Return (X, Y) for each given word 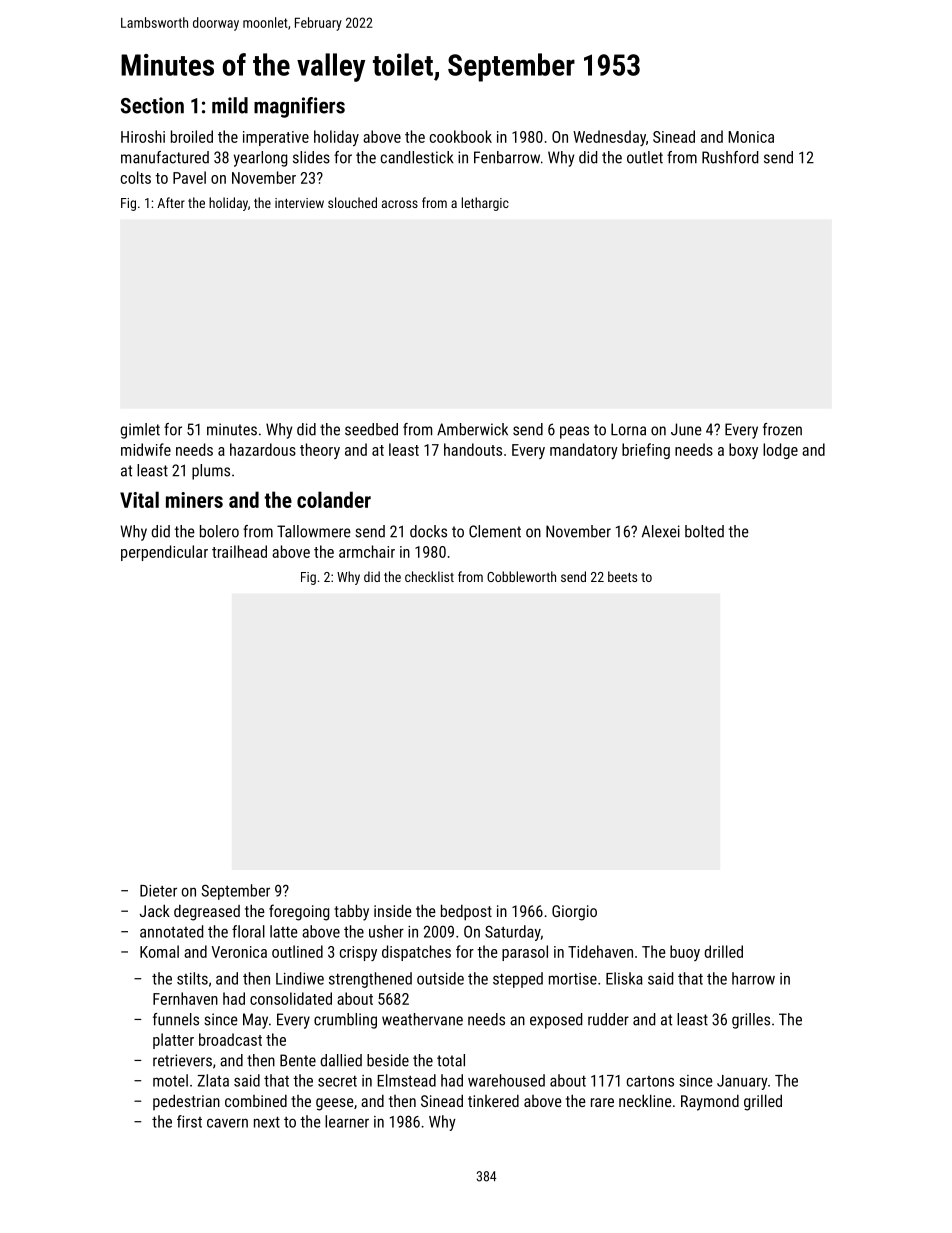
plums (211, 472)
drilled (723, 951)
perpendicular (164, 553)
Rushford (730, 157)
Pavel (189, 177)
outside (440, 978)
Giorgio (574, 913)
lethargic (485, 204)
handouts (473, 449)
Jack (155, 910)
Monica (751, 137)
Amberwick (472, 429)
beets (622, 576)
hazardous (263, 449)
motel (170, 1080)
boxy (743, 451)
